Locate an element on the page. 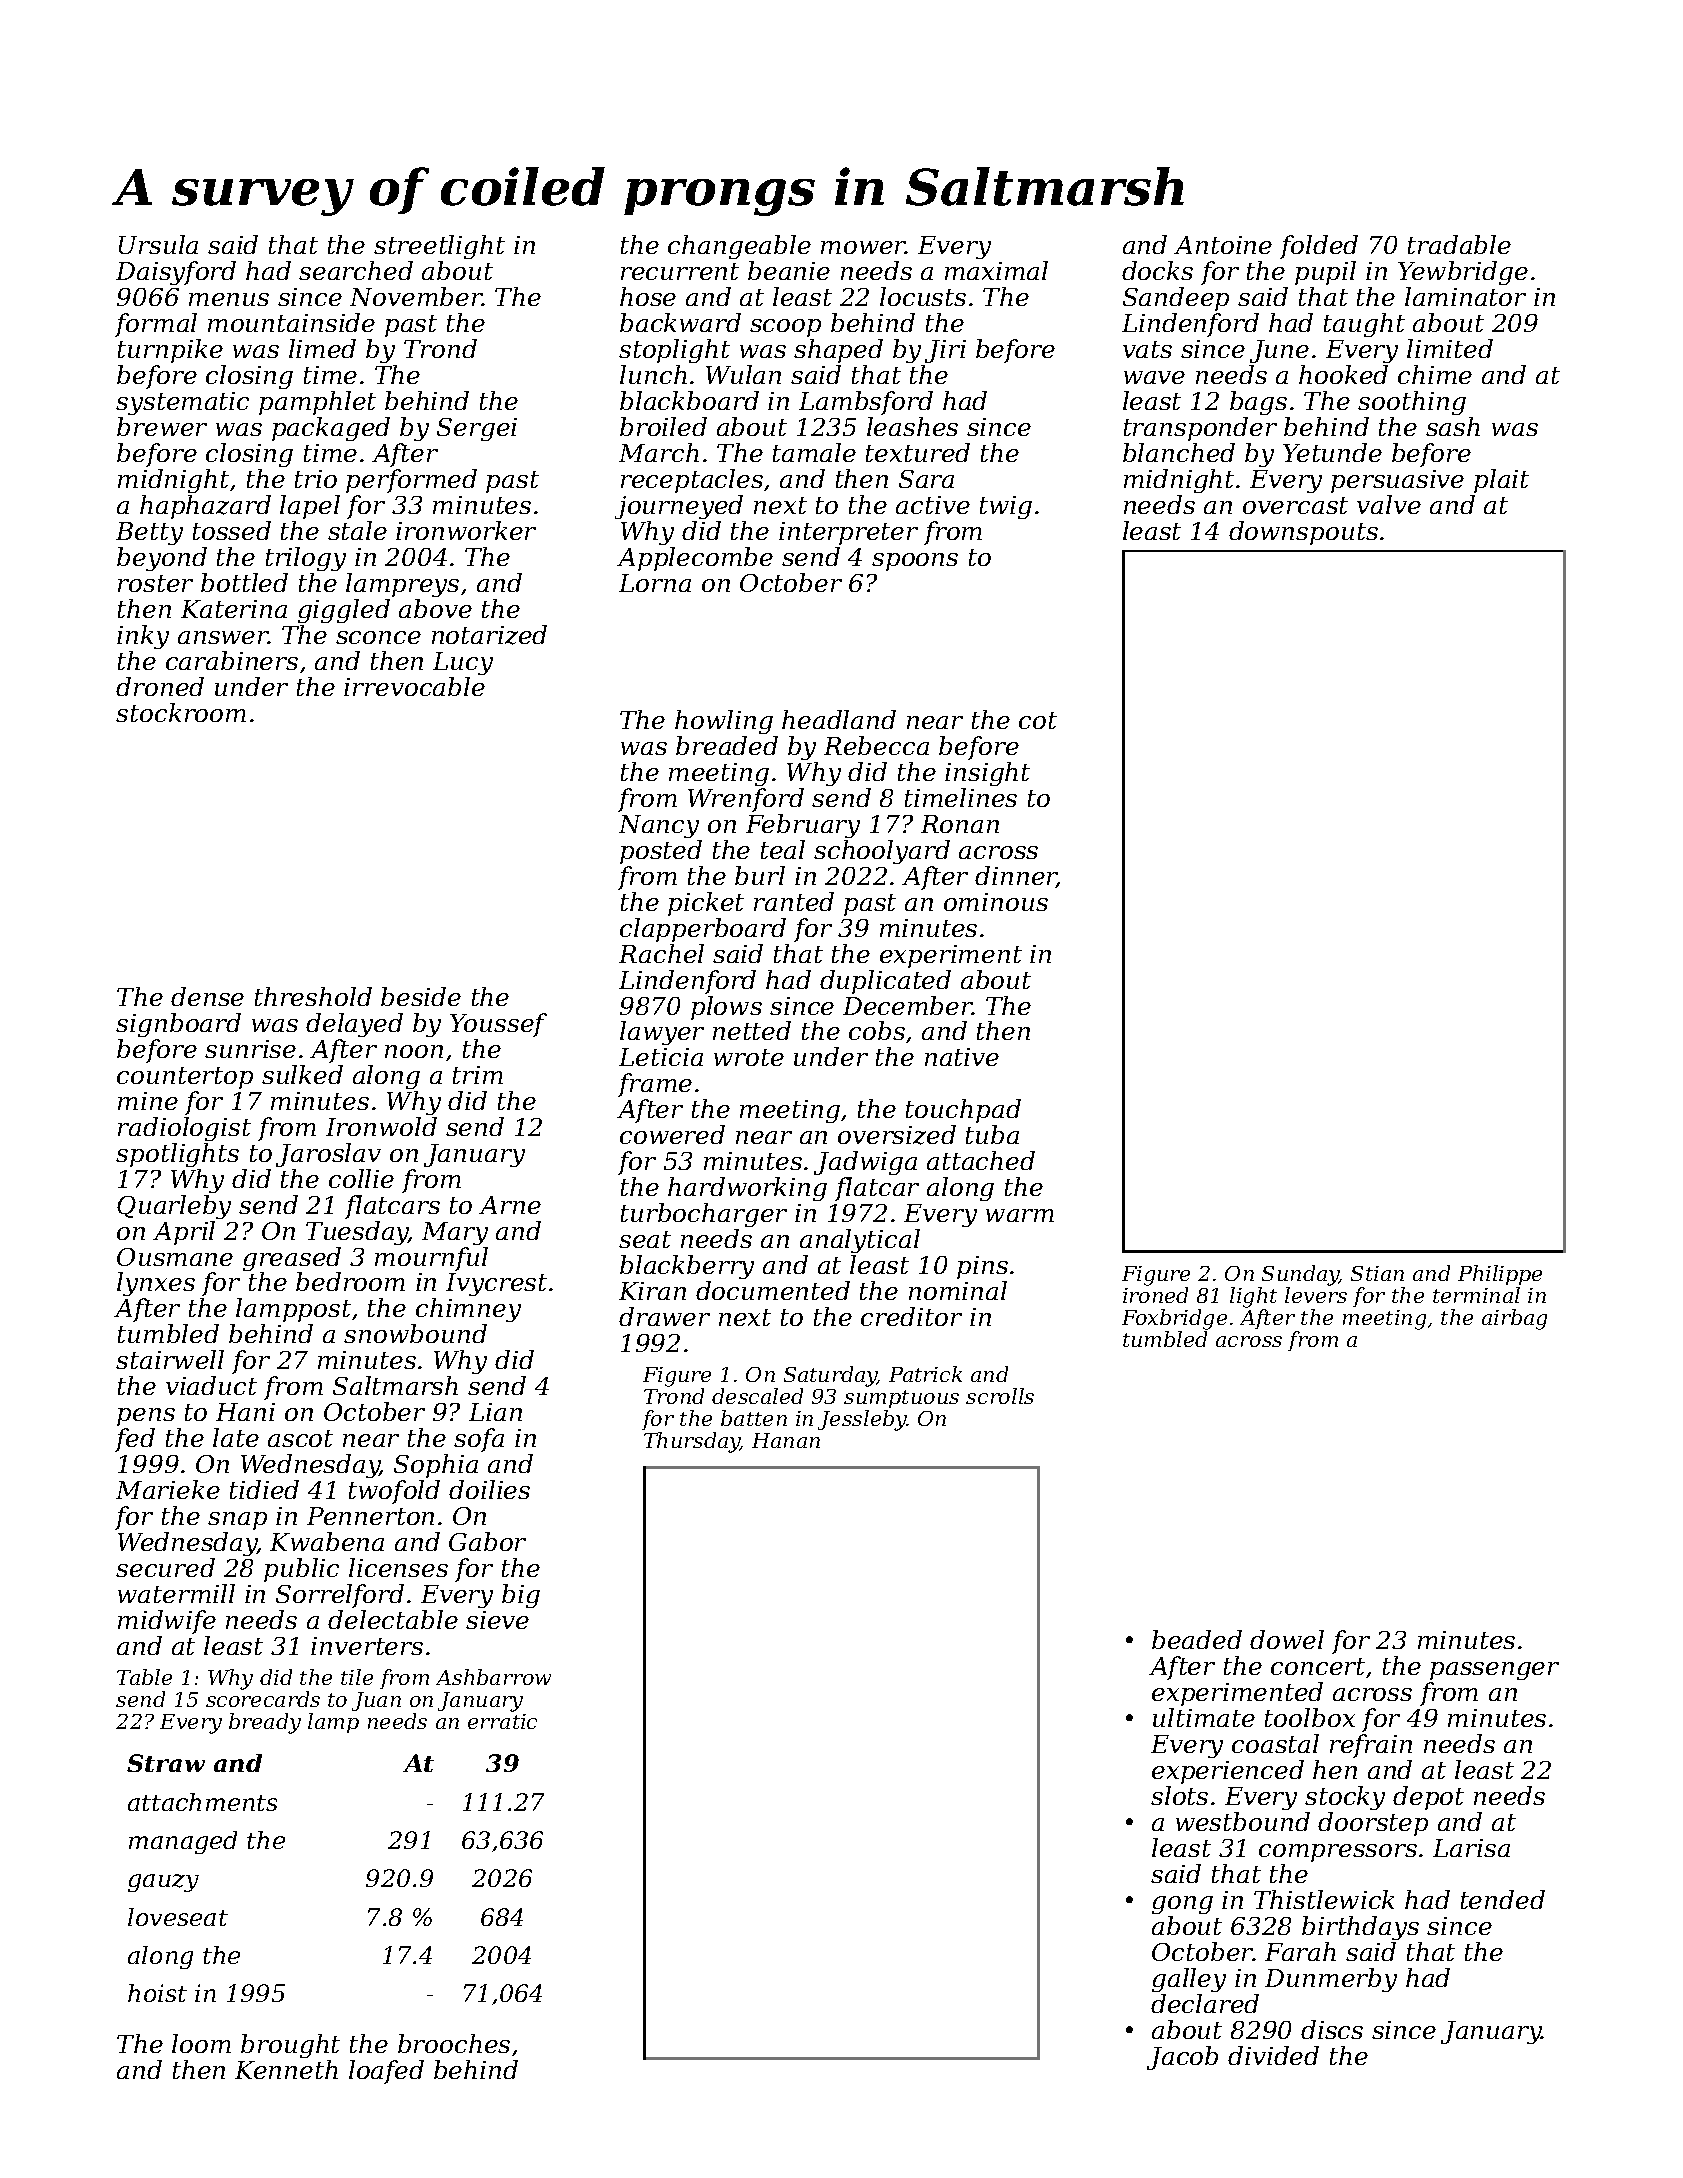 The image size is (1683, 2178). loafed is located at coordinates (386, 2072).
